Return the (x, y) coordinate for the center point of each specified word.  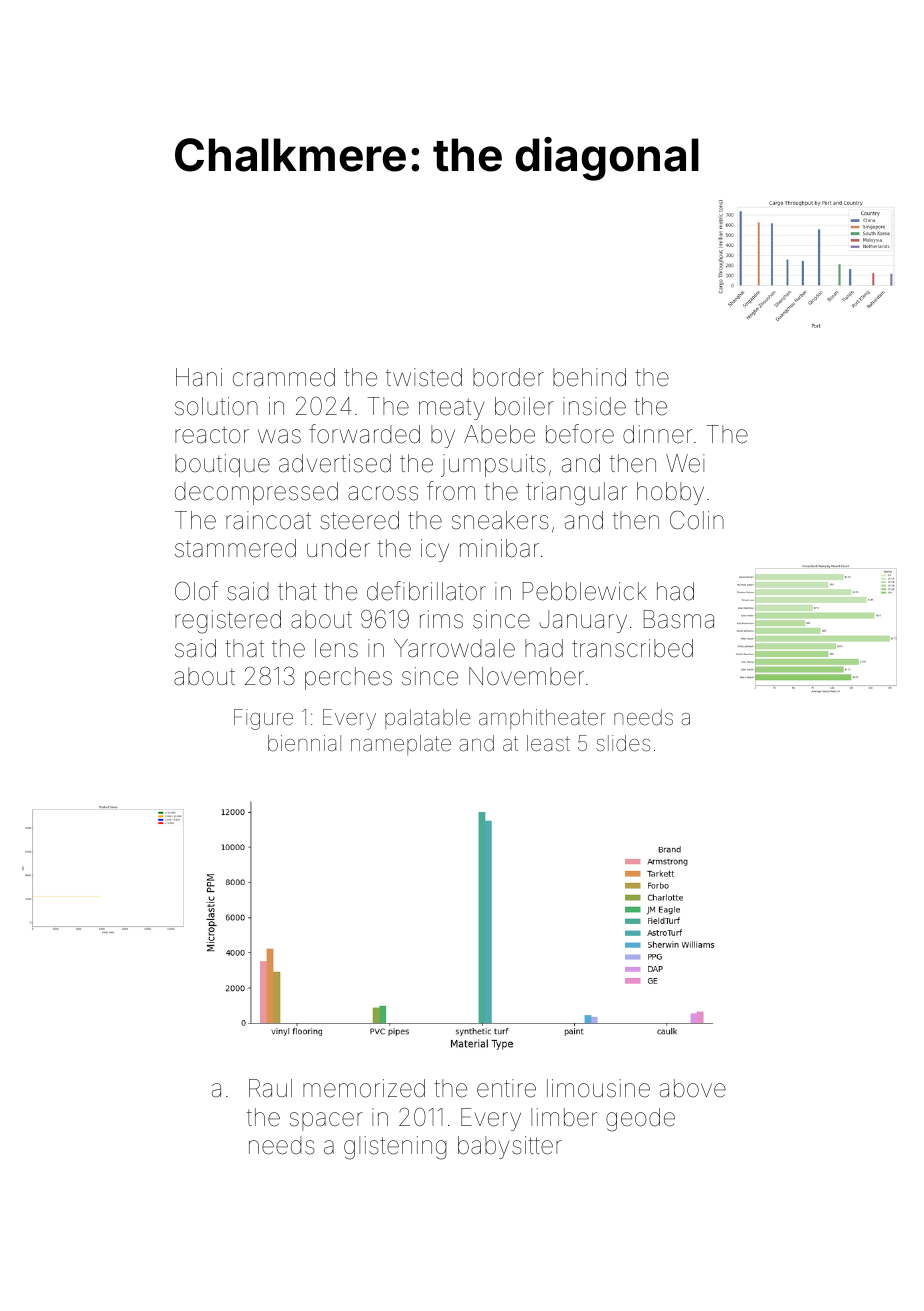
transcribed (632, 648)
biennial (304, 743)
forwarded (364, 434)
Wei (685, 463)
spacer (326, 1121)
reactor (212, 435)
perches (348, 678)
